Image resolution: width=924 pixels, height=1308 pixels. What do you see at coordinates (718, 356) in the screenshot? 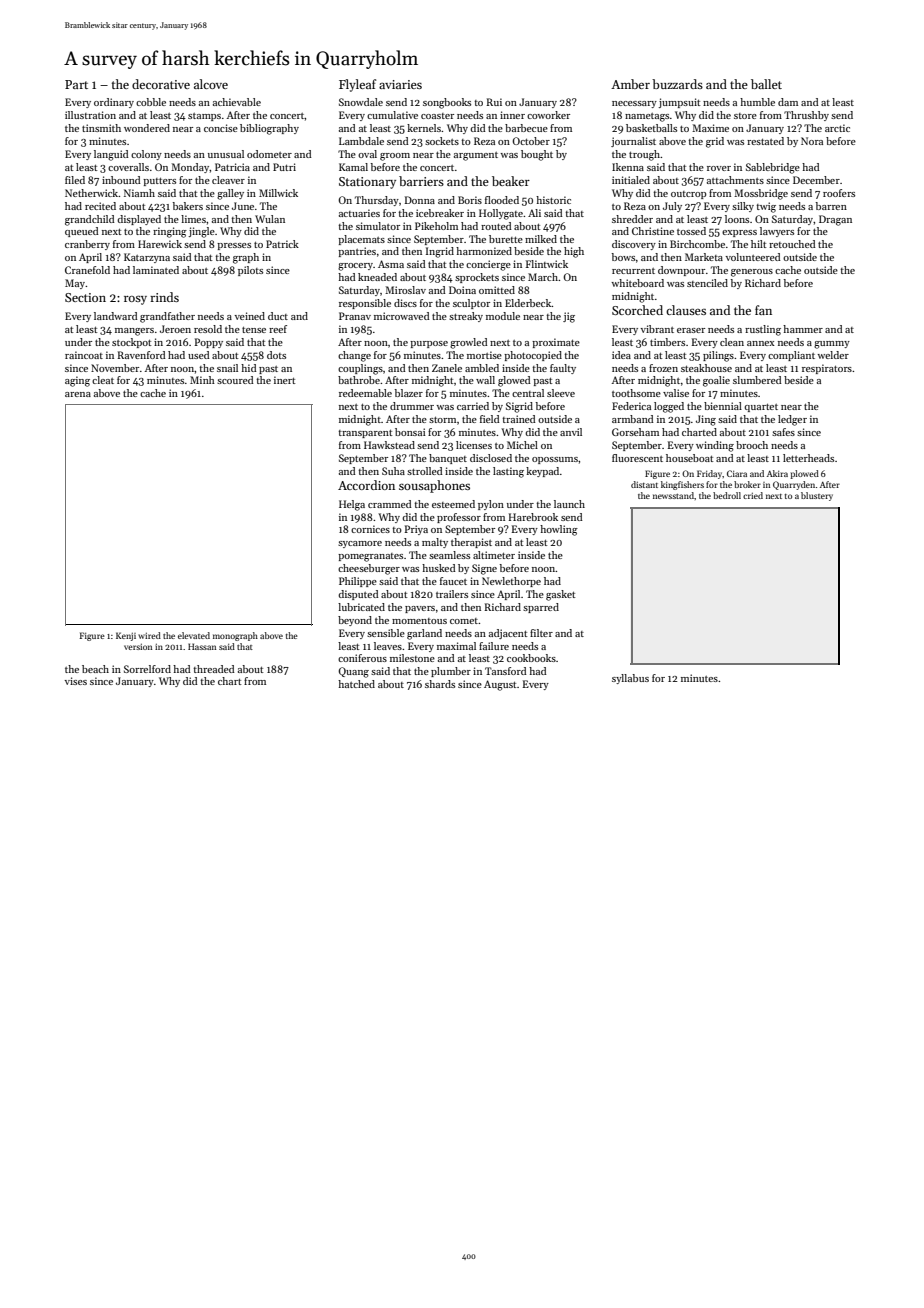
I see `pilings` at bounding box center [718, 356].
